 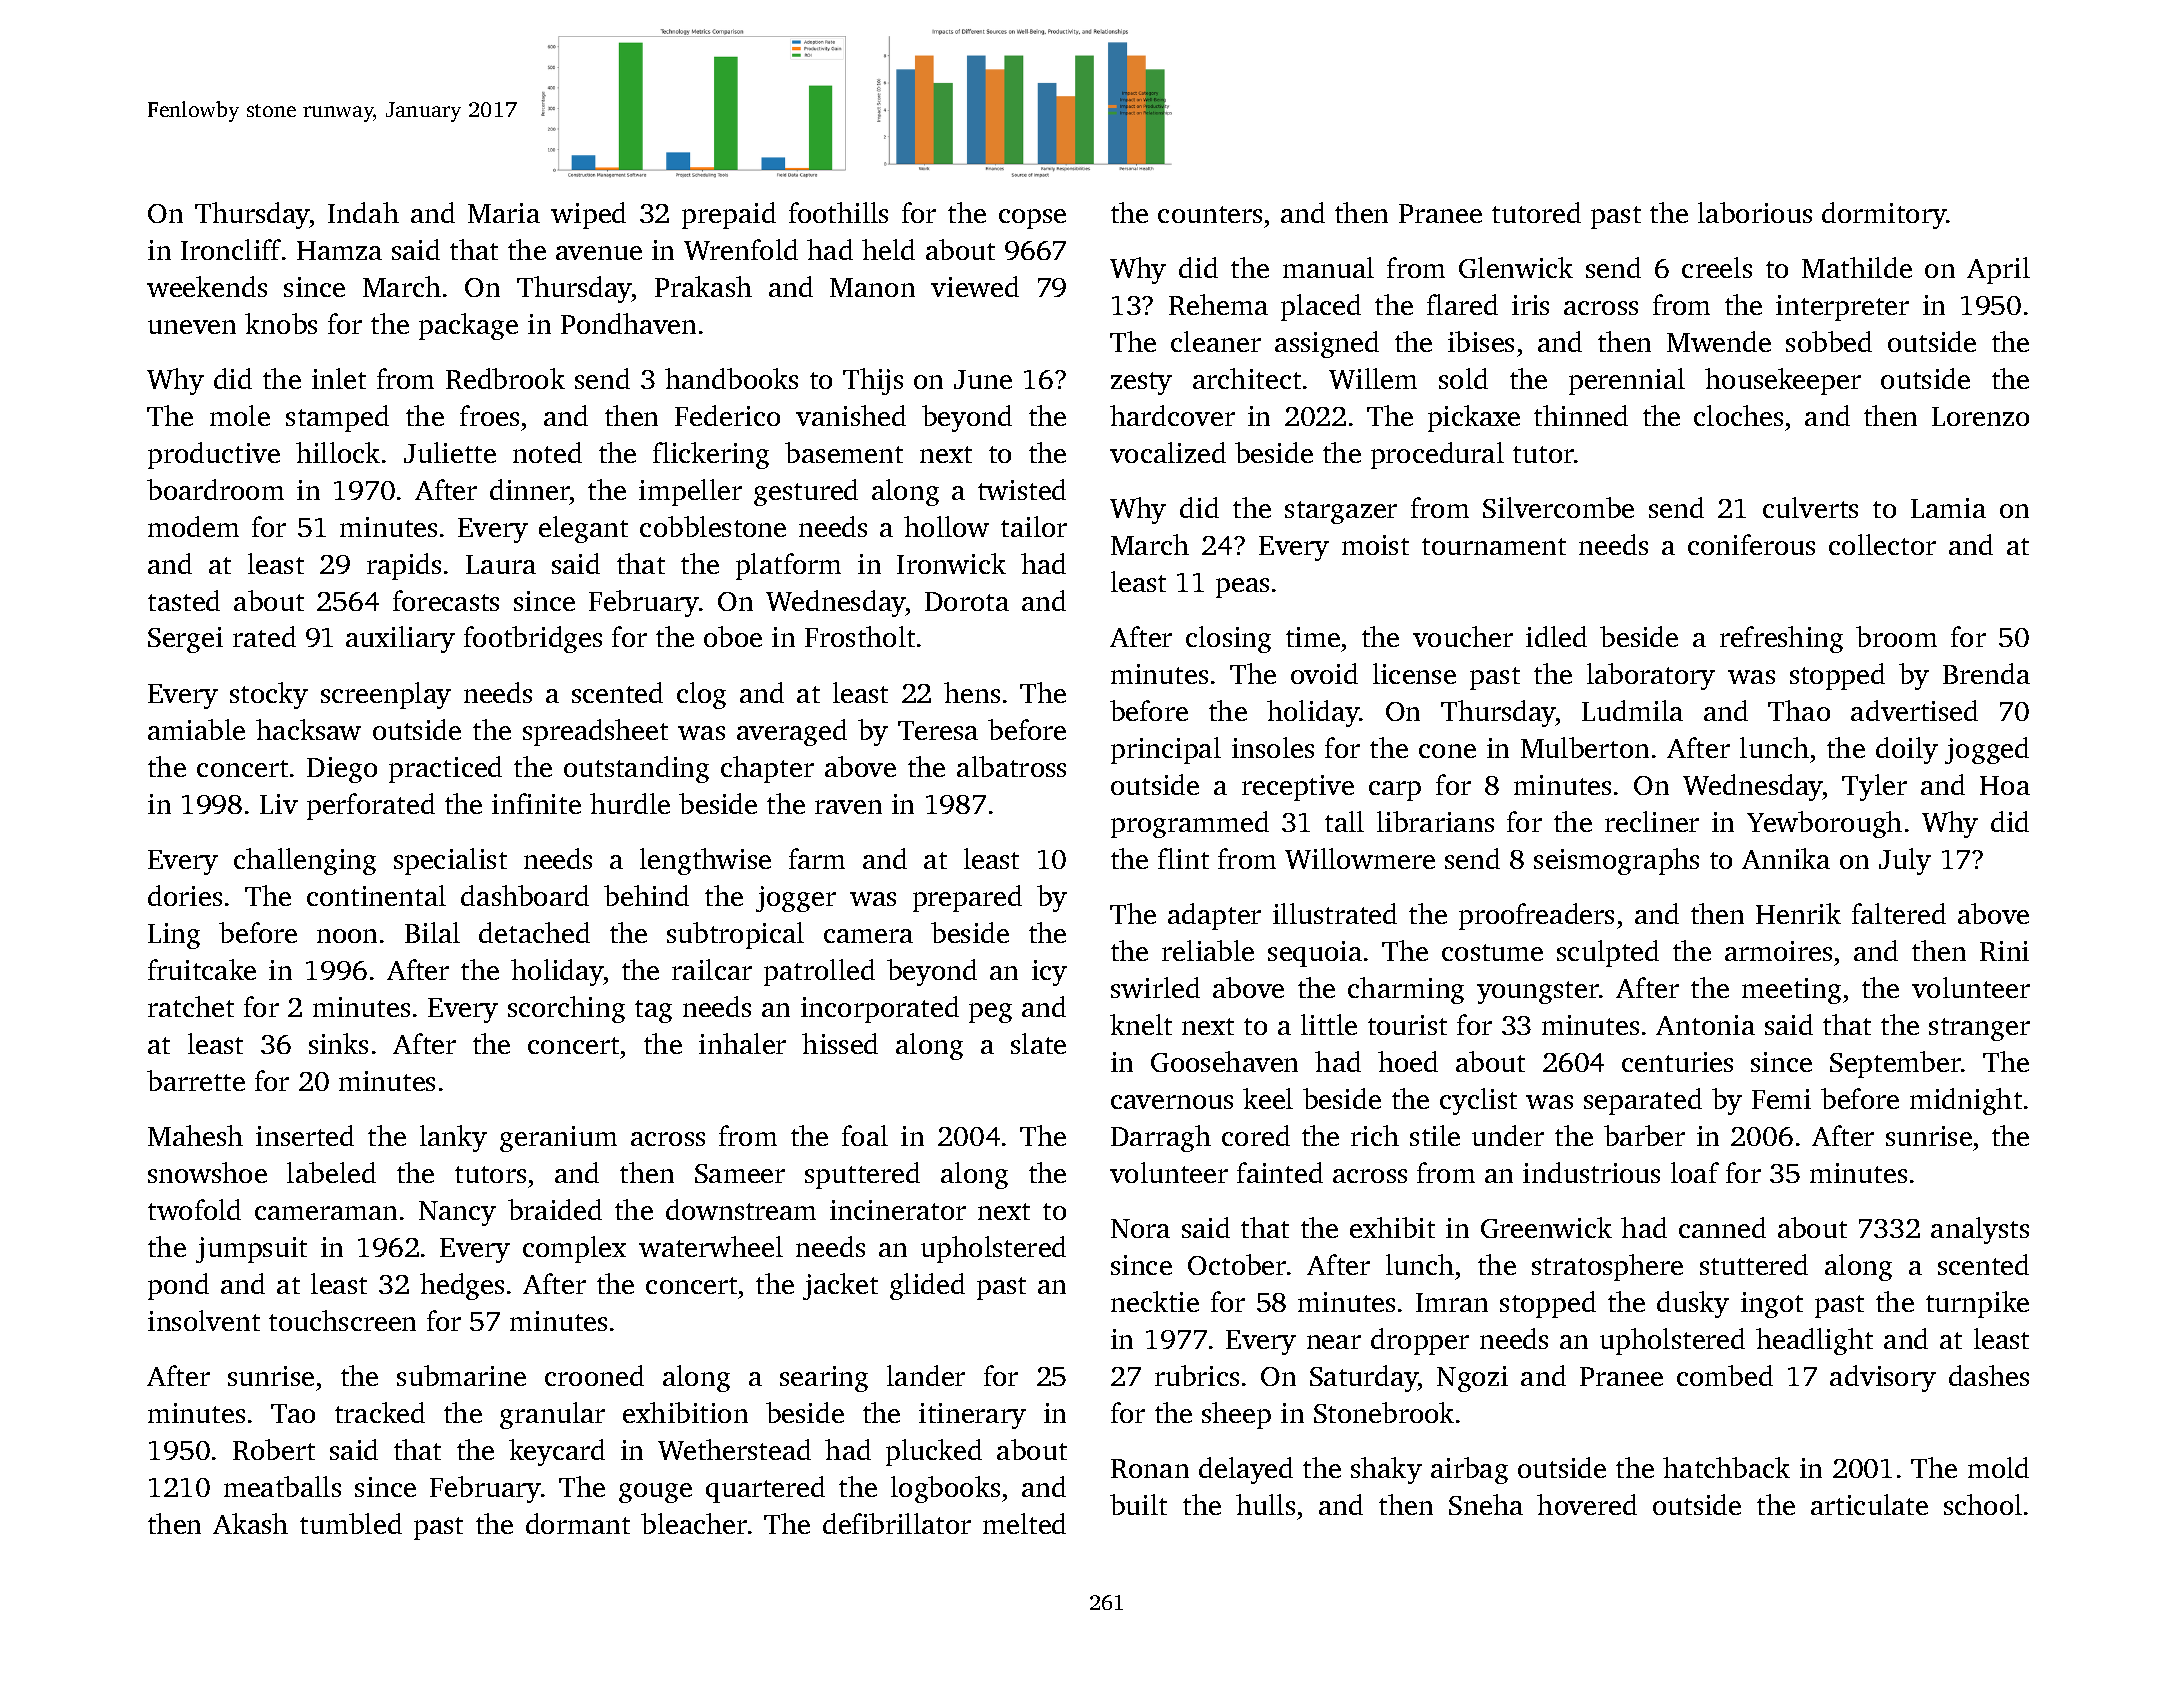 I want to click on laboratory, so click(x=1651, y=676).
